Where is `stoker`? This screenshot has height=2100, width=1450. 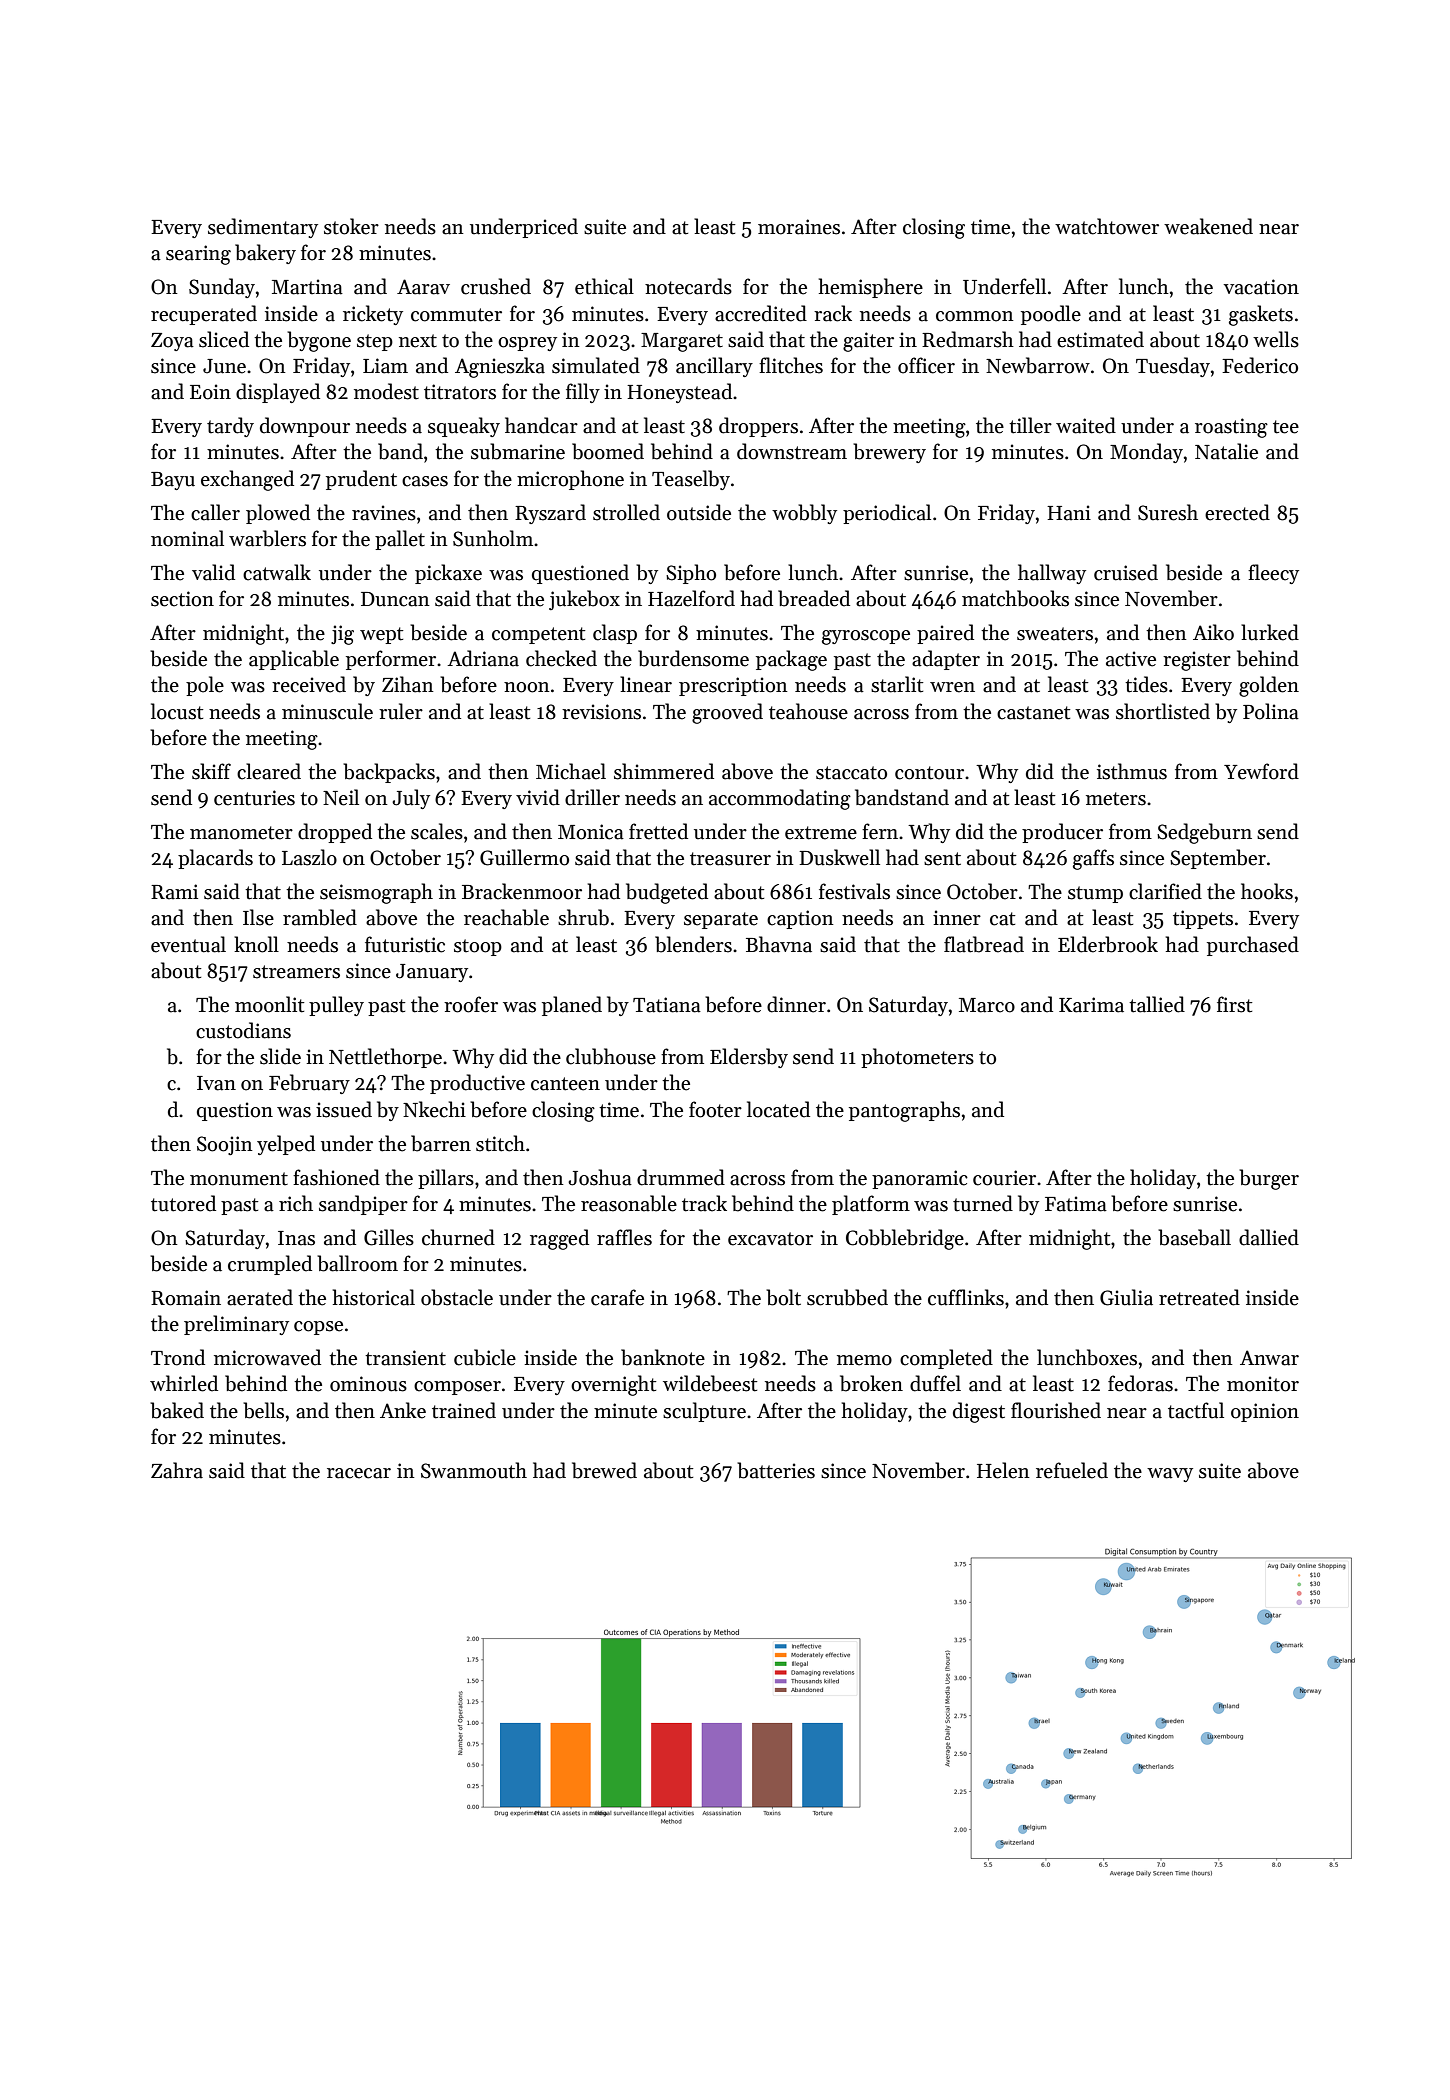 stoker is located at coordinates (351, 226).
